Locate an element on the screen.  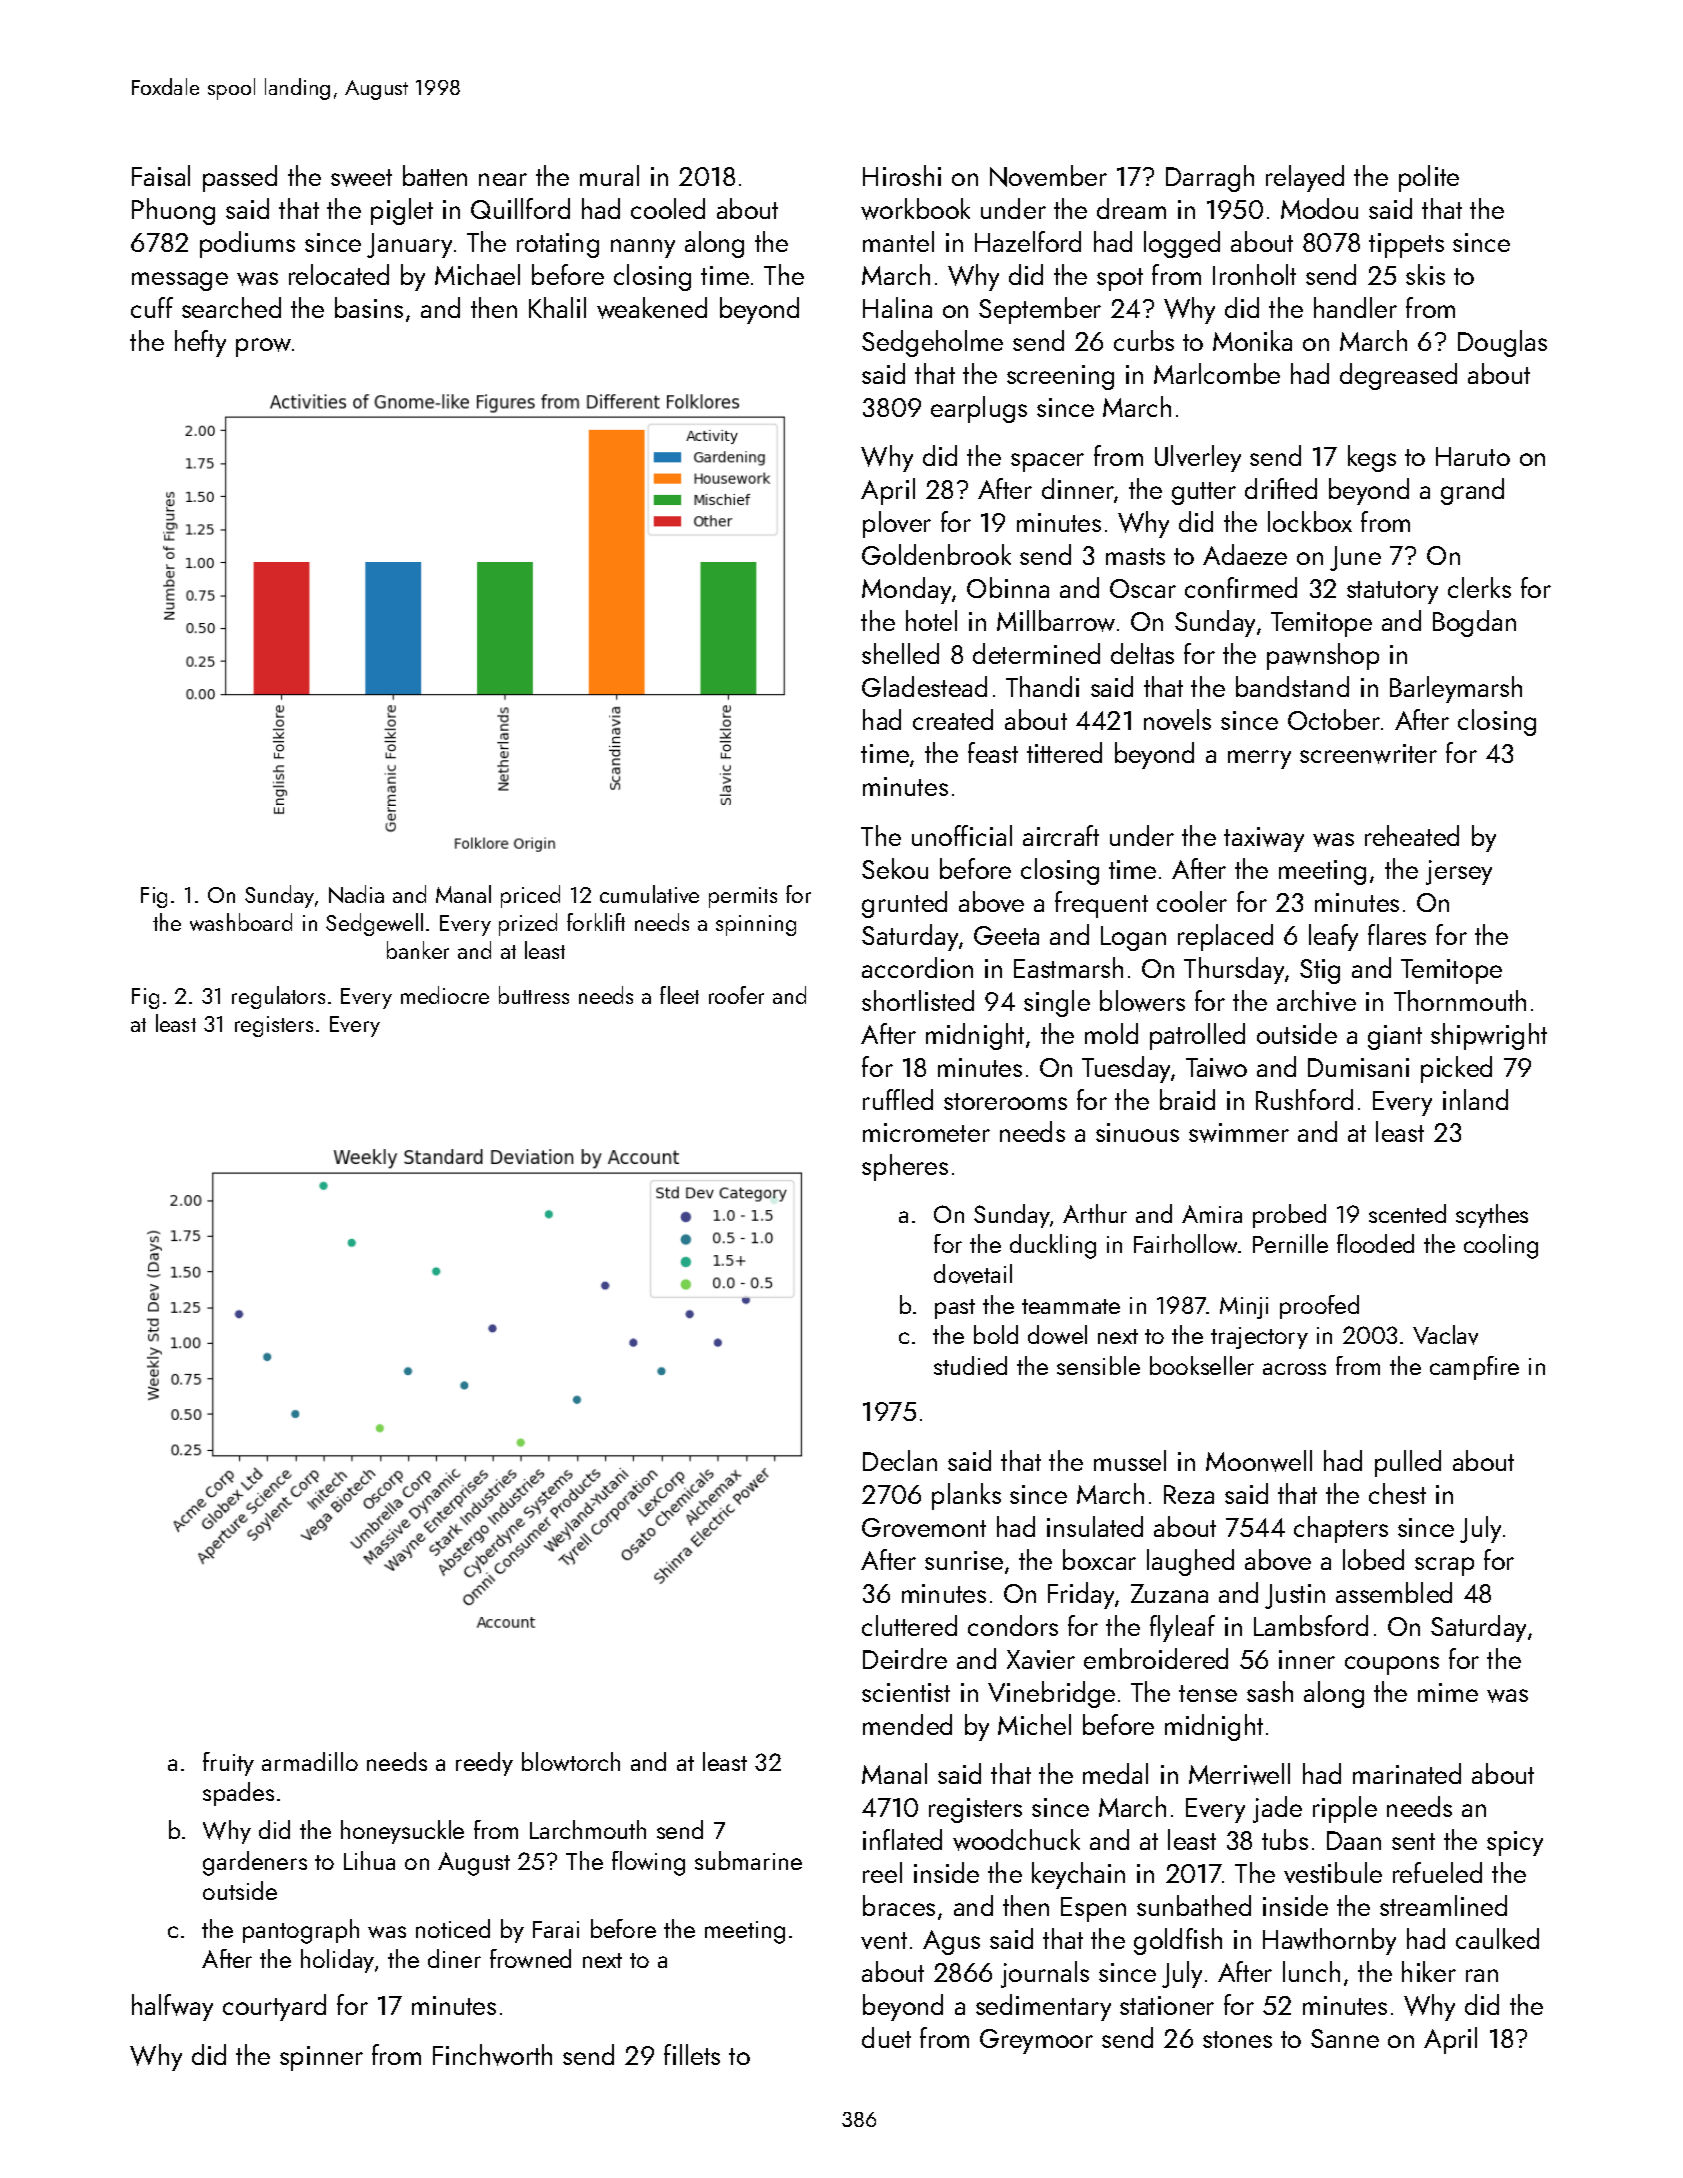
Greymoor is located at coordinates (1036, 2041).
